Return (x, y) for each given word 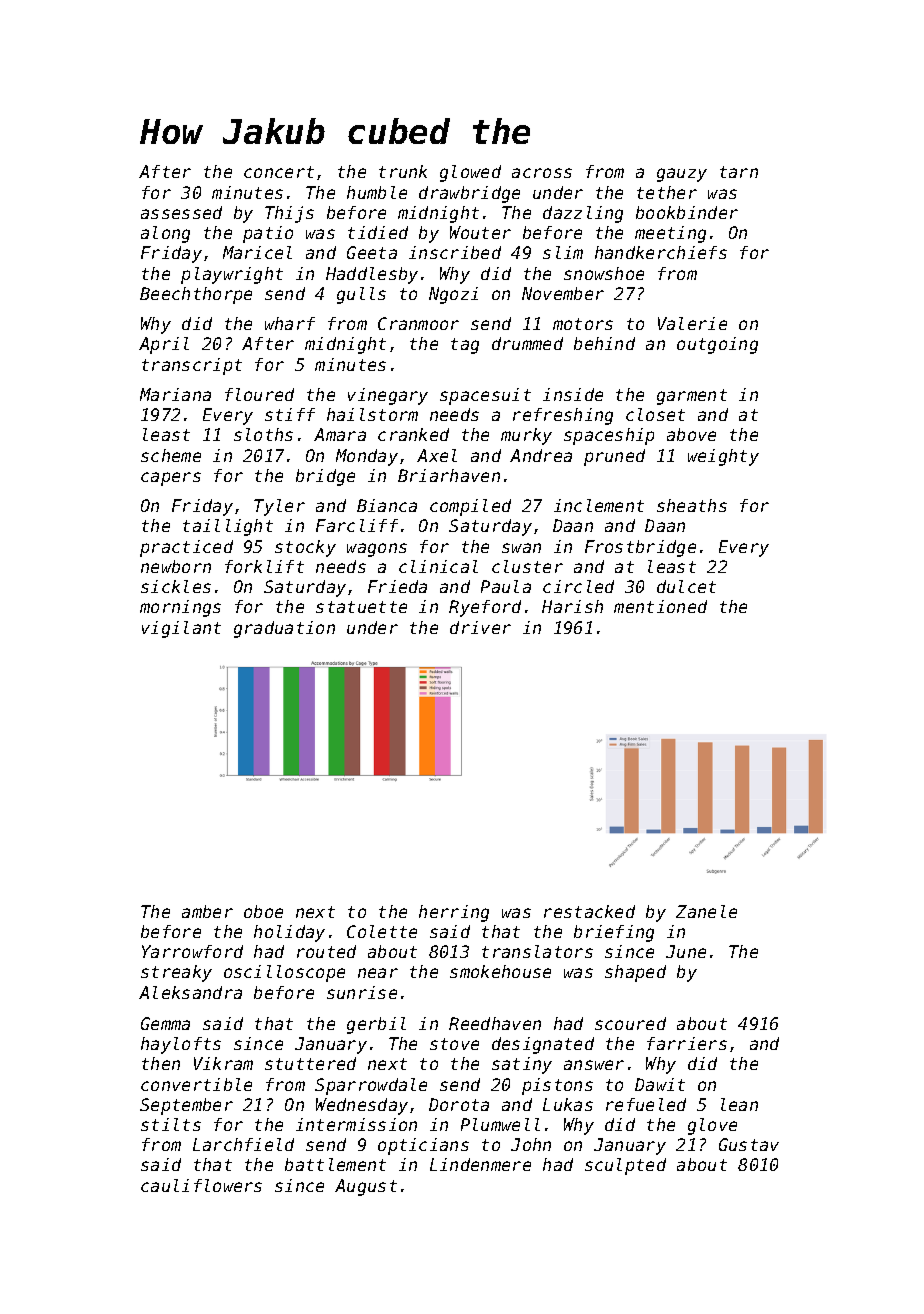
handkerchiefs (661, 252)
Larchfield (243, 1144)
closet (655, 414)
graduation (284, 629)
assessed (181, 212)
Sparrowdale (371, 1086)
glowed (470, 173)
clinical (438, 566)
